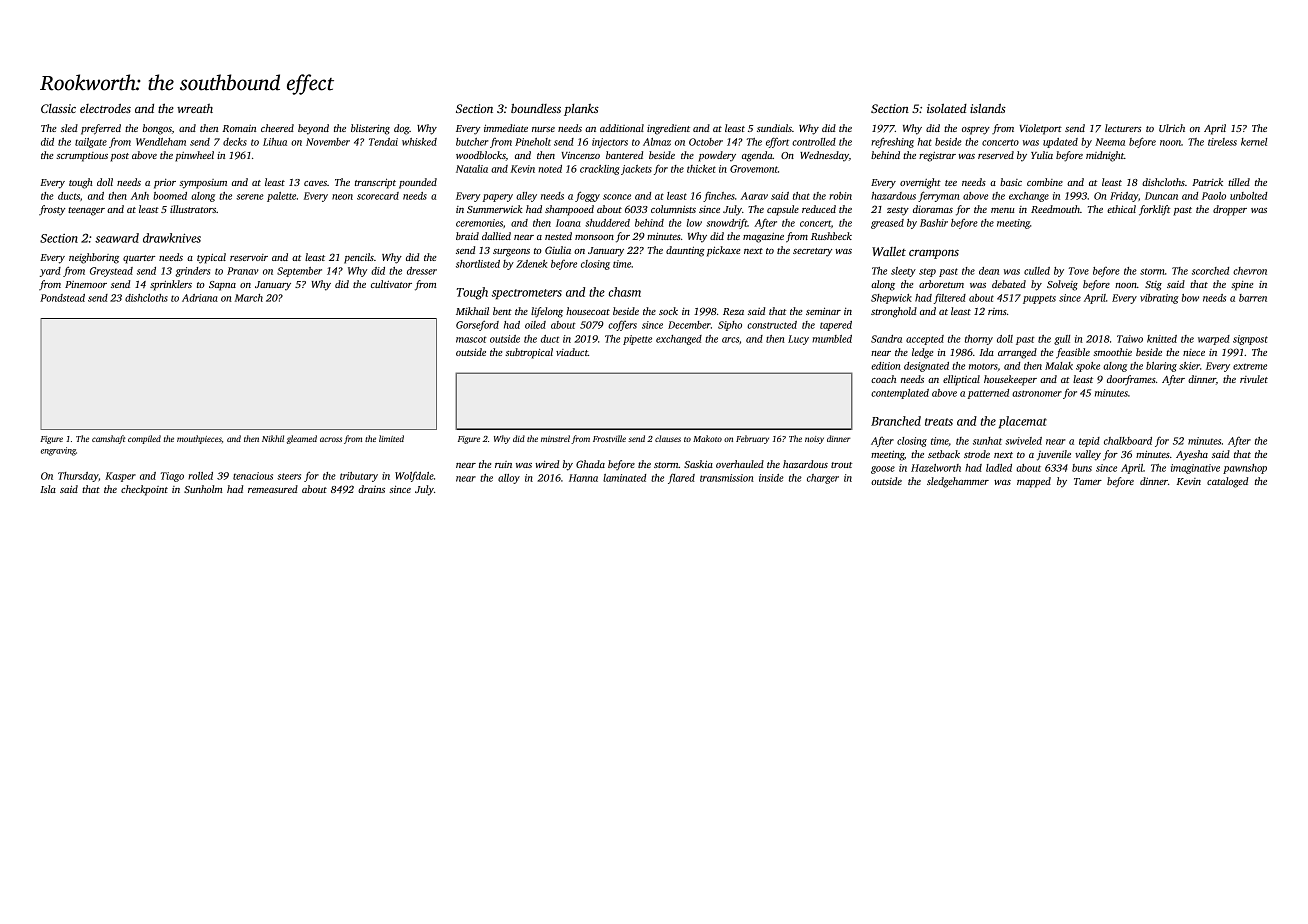 This document has height=924, width=1308. I want to click on wreath, so click(195, 108).
